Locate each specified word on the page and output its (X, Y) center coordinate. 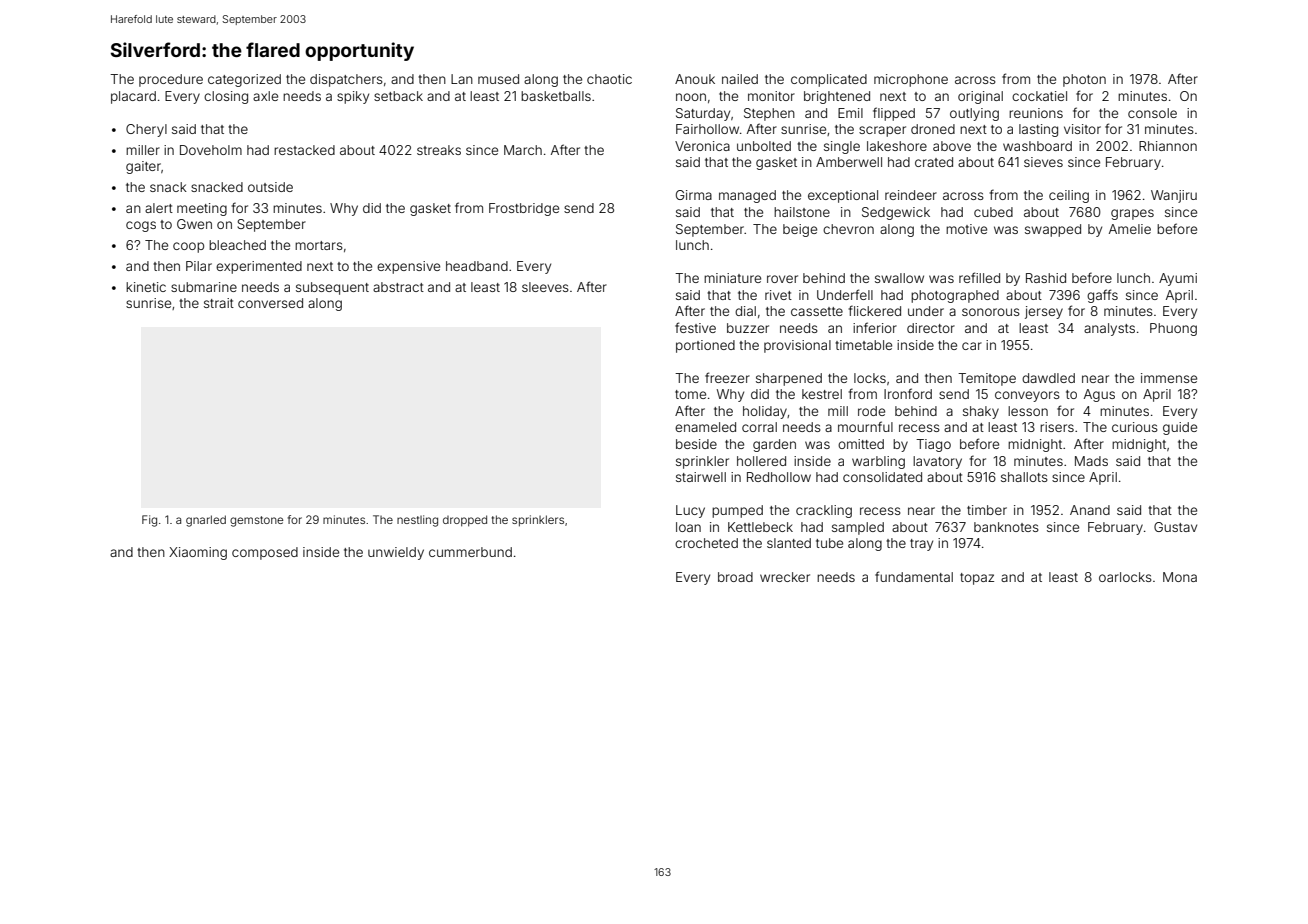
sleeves (545, 287)
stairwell (701, 477)
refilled (979, 277)
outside (270, 187)
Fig (149, 521)
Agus (1099, 395)
